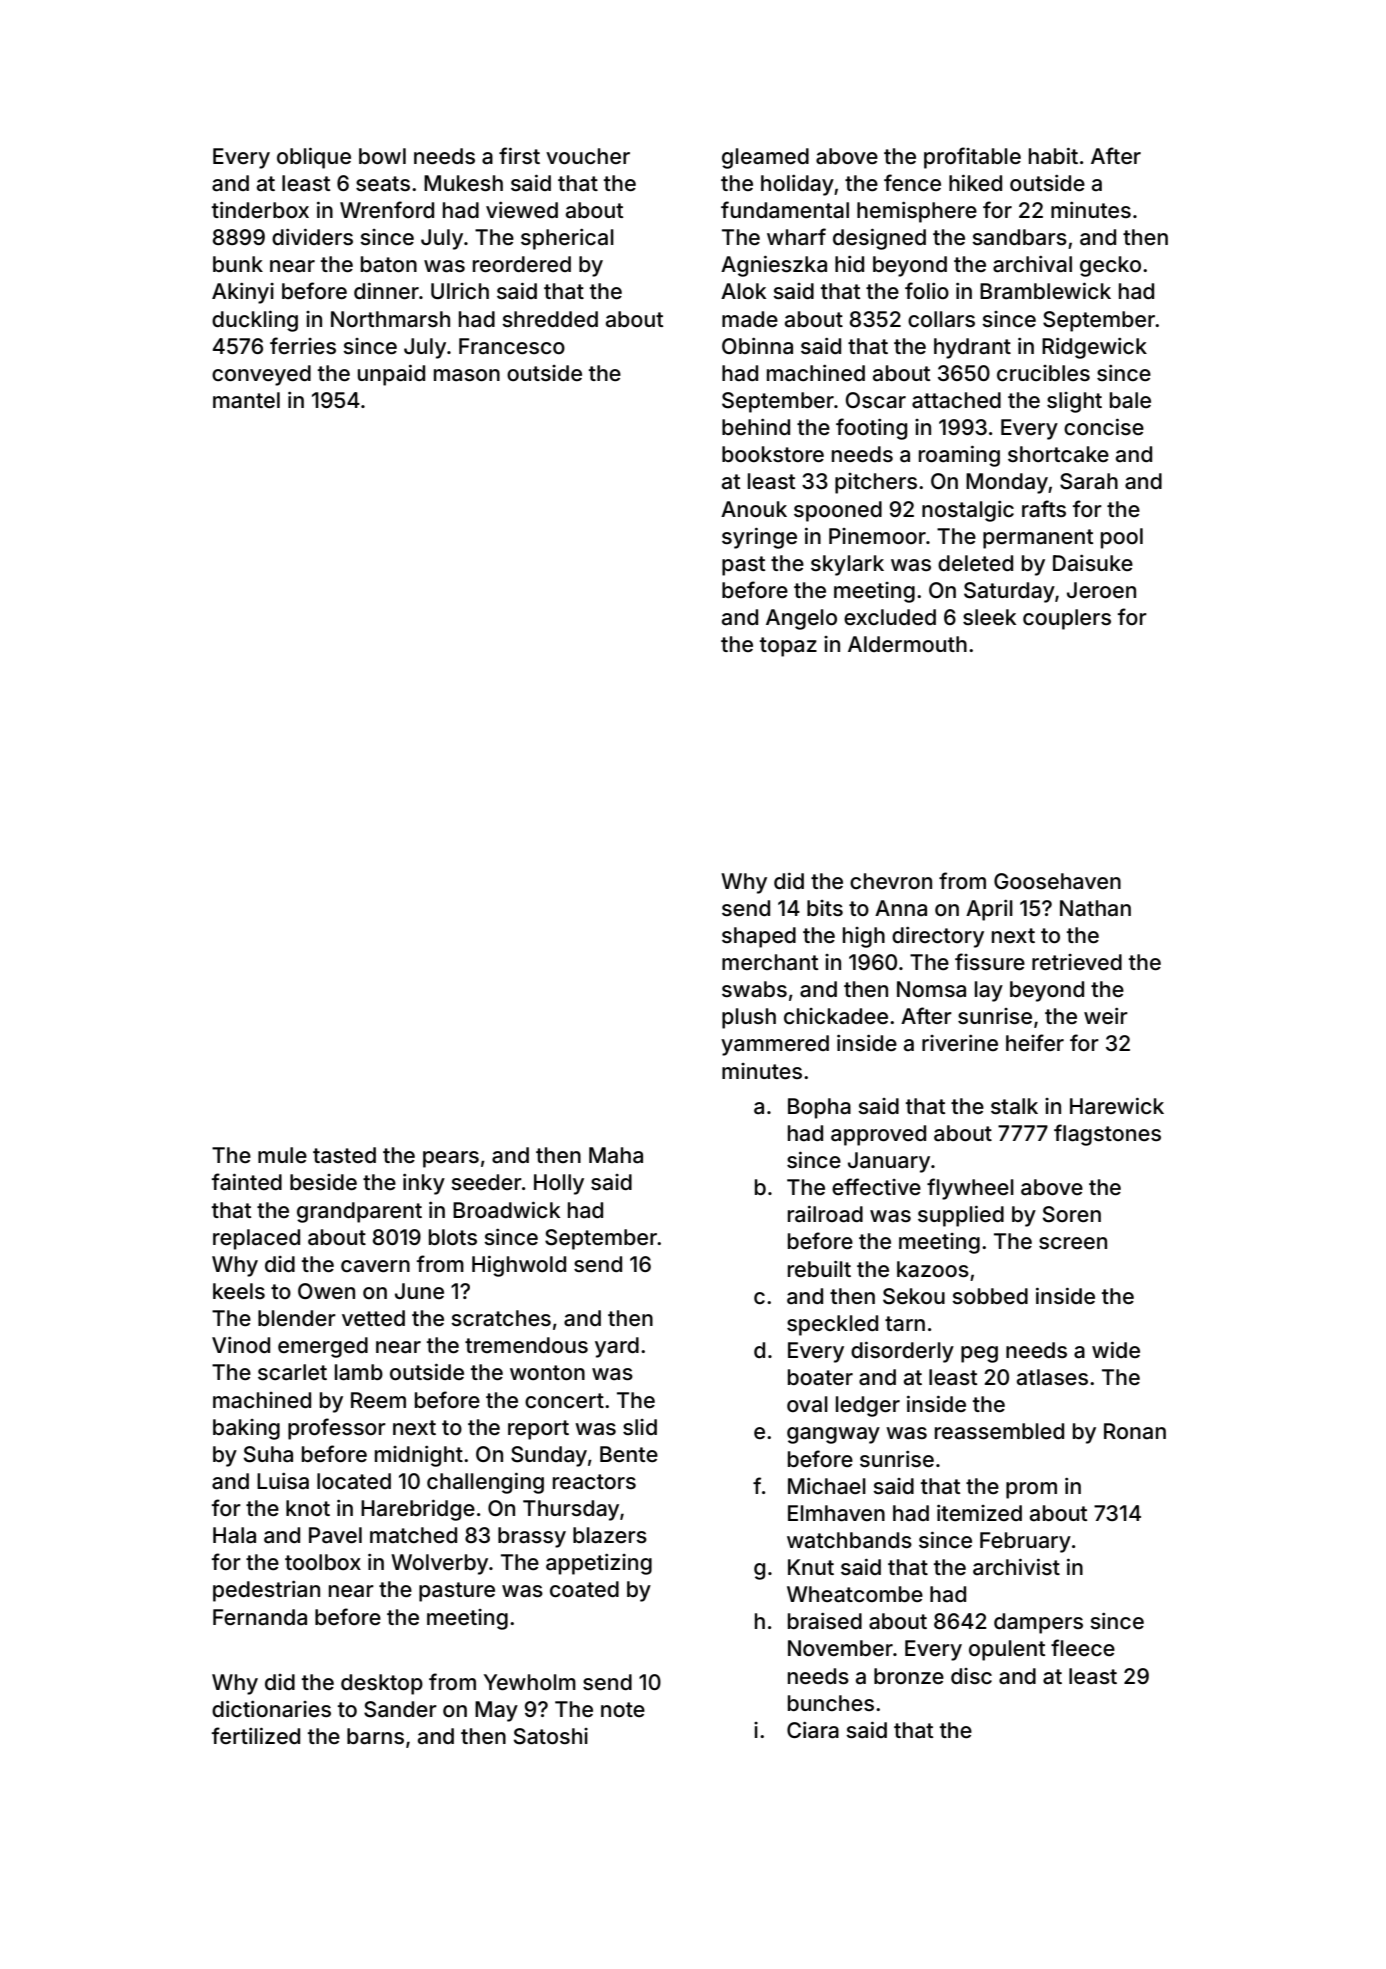 This page has width=1386, height=1969. Describe the element at coordinates (756, 427) in the page. I see `behind` at that location.
